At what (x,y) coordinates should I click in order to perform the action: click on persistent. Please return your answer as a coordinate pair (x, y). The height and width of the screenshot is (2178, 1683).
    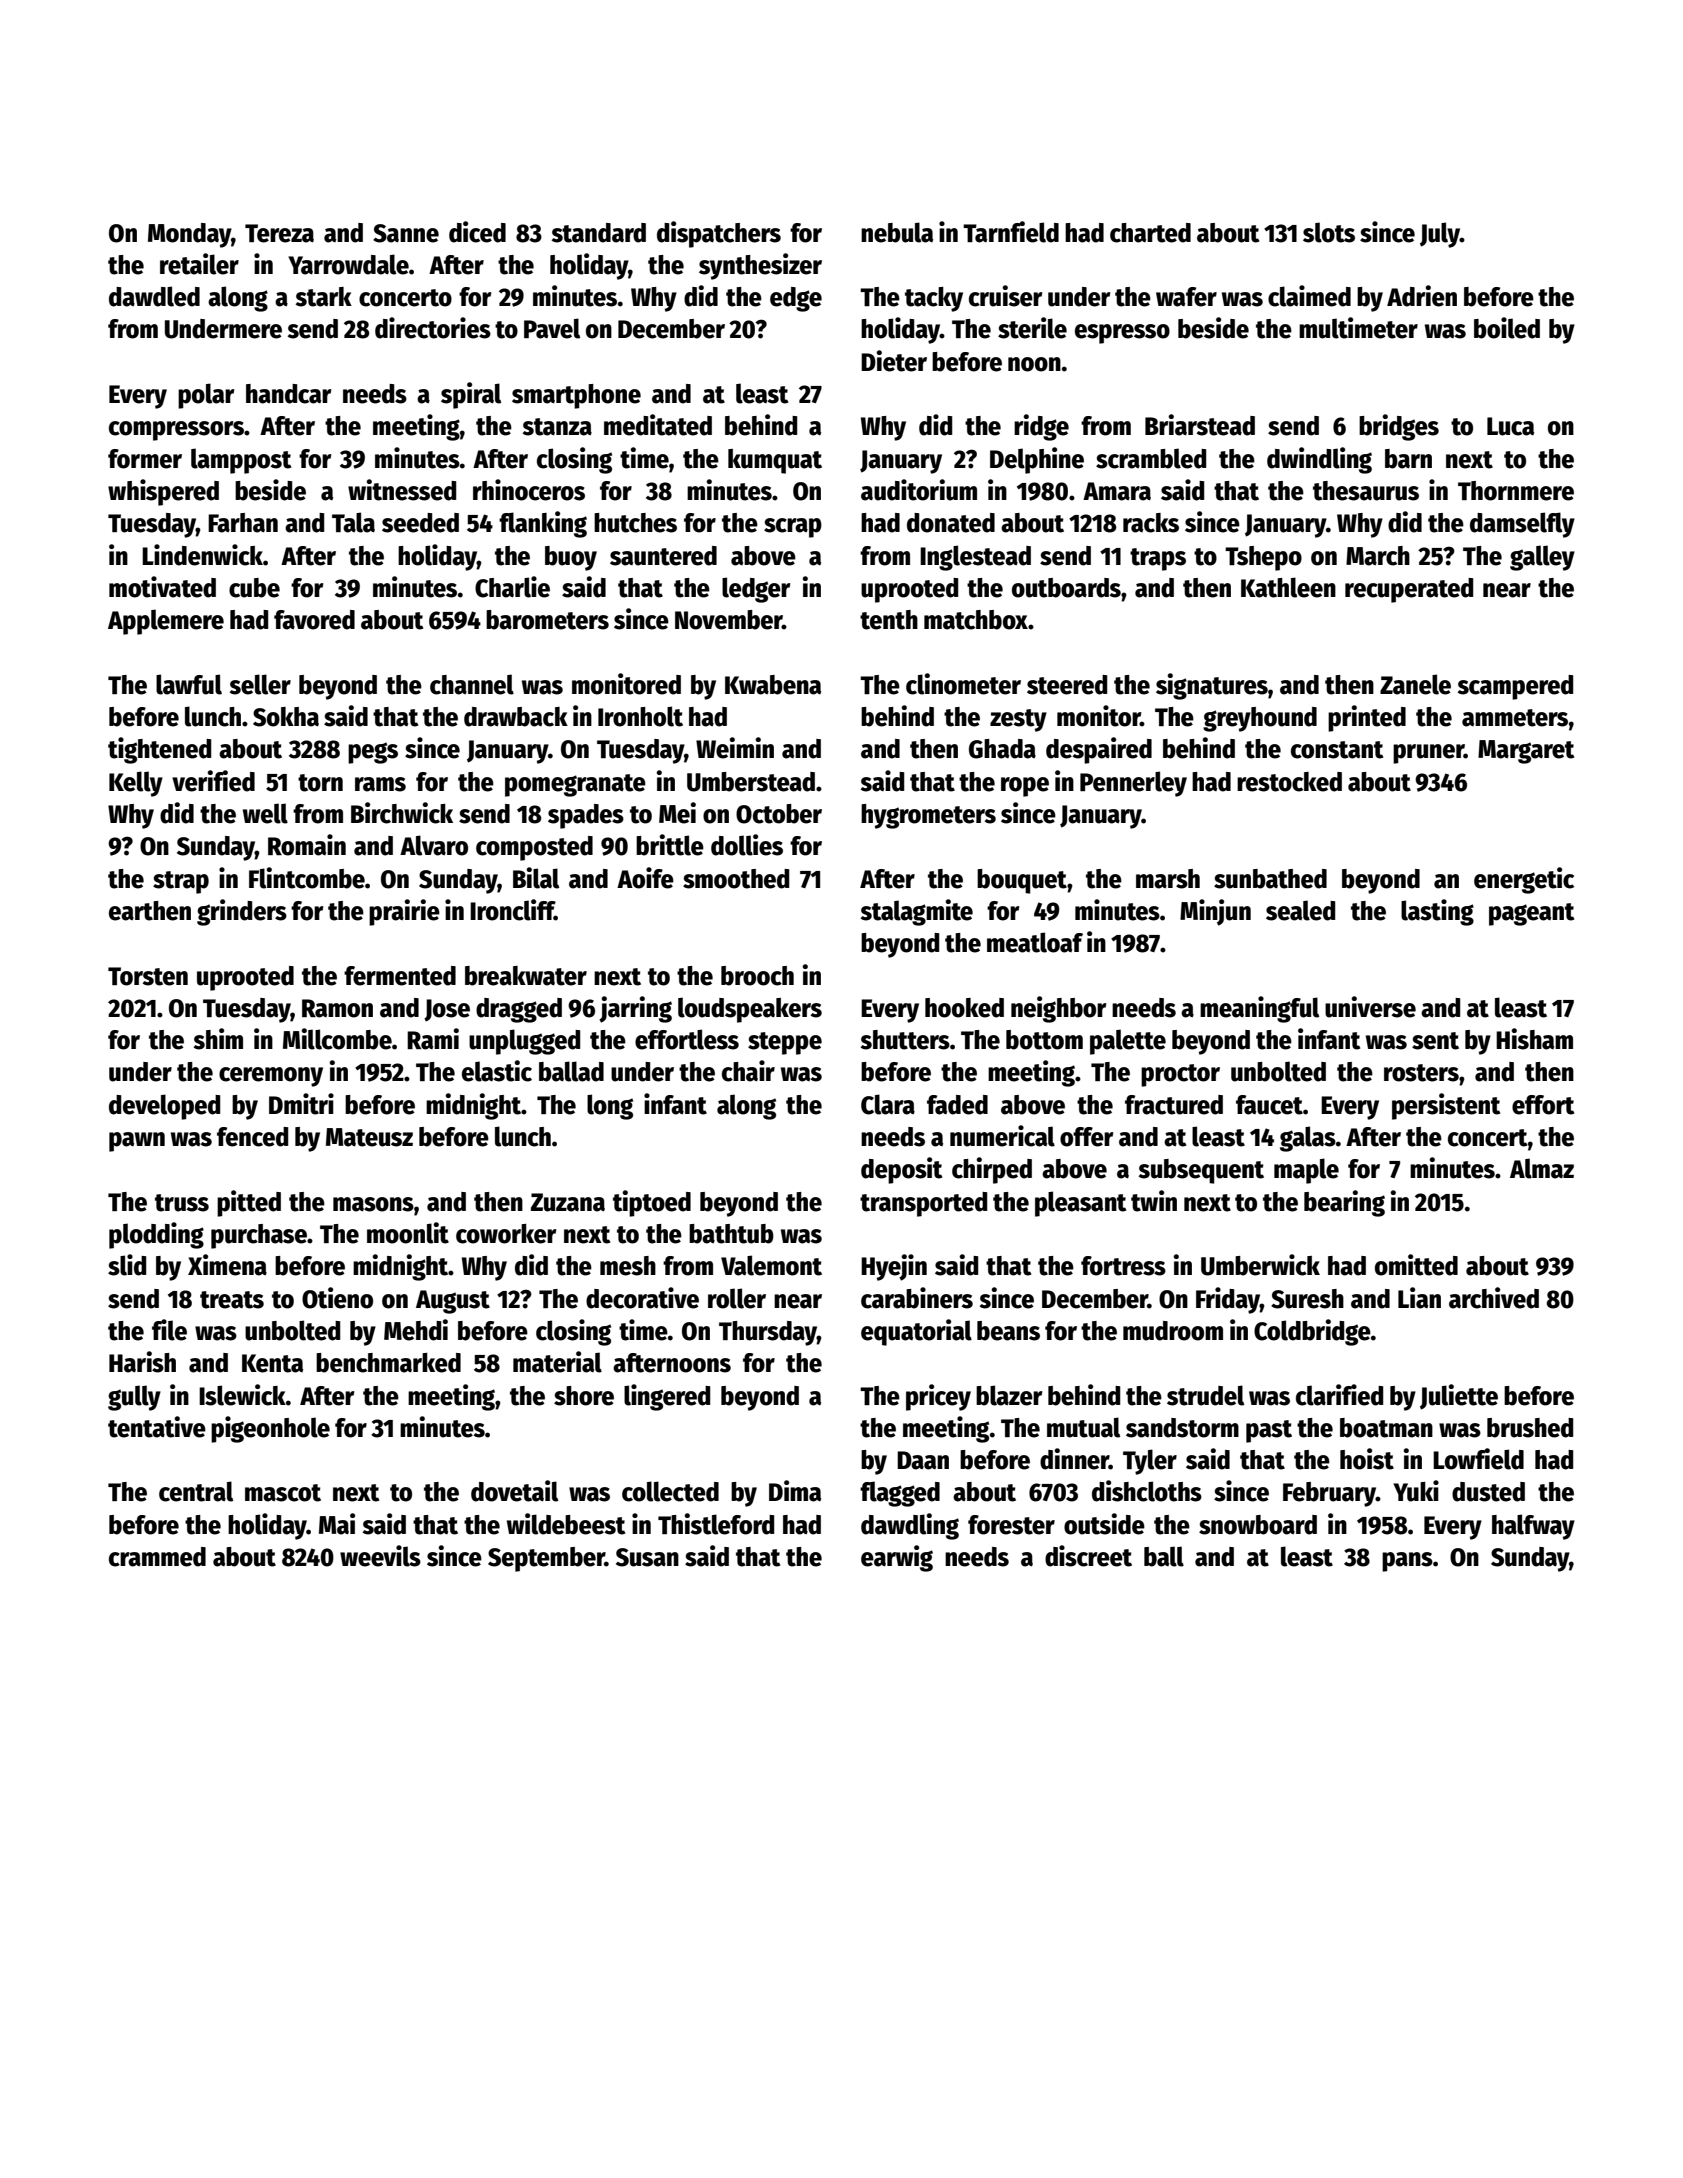
    Looking at the image, I should click on (1446, 1106).
